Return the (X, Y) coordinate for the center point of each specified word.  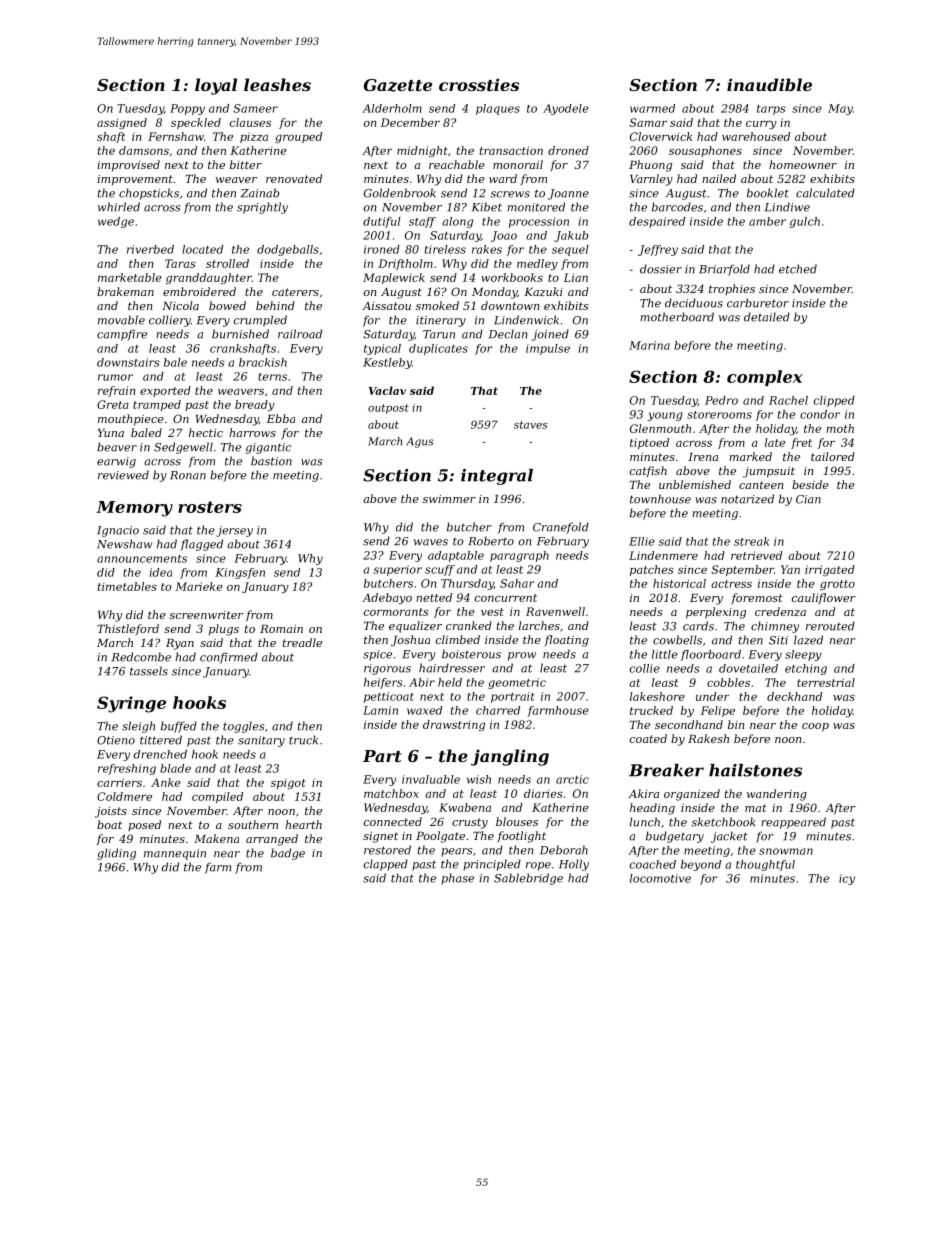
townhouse (660, 499)
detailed (767, 317)
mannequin (175, 854)
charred (498, 710)
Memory (134, 509)
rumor (115, 377)
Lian (576, 277)
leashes (277, 84)
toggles (243, 727)
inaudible (769, 84)
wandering (777, 795)
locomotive (660, 878)
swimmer (449, 499)
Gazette (398, 85)
